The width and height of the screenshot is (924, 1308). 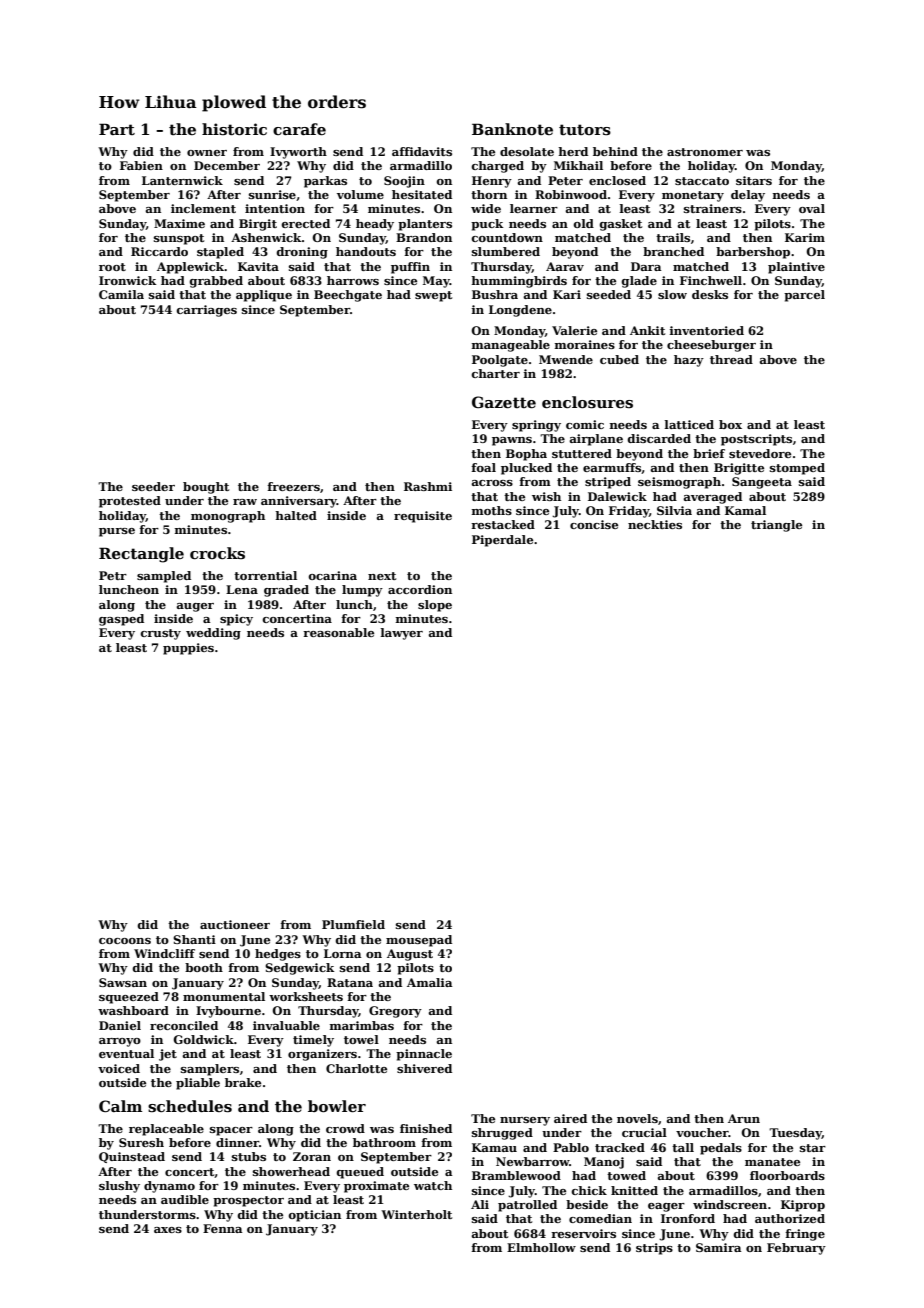 I want to click on reasonable, so click(x=338, y=632).
